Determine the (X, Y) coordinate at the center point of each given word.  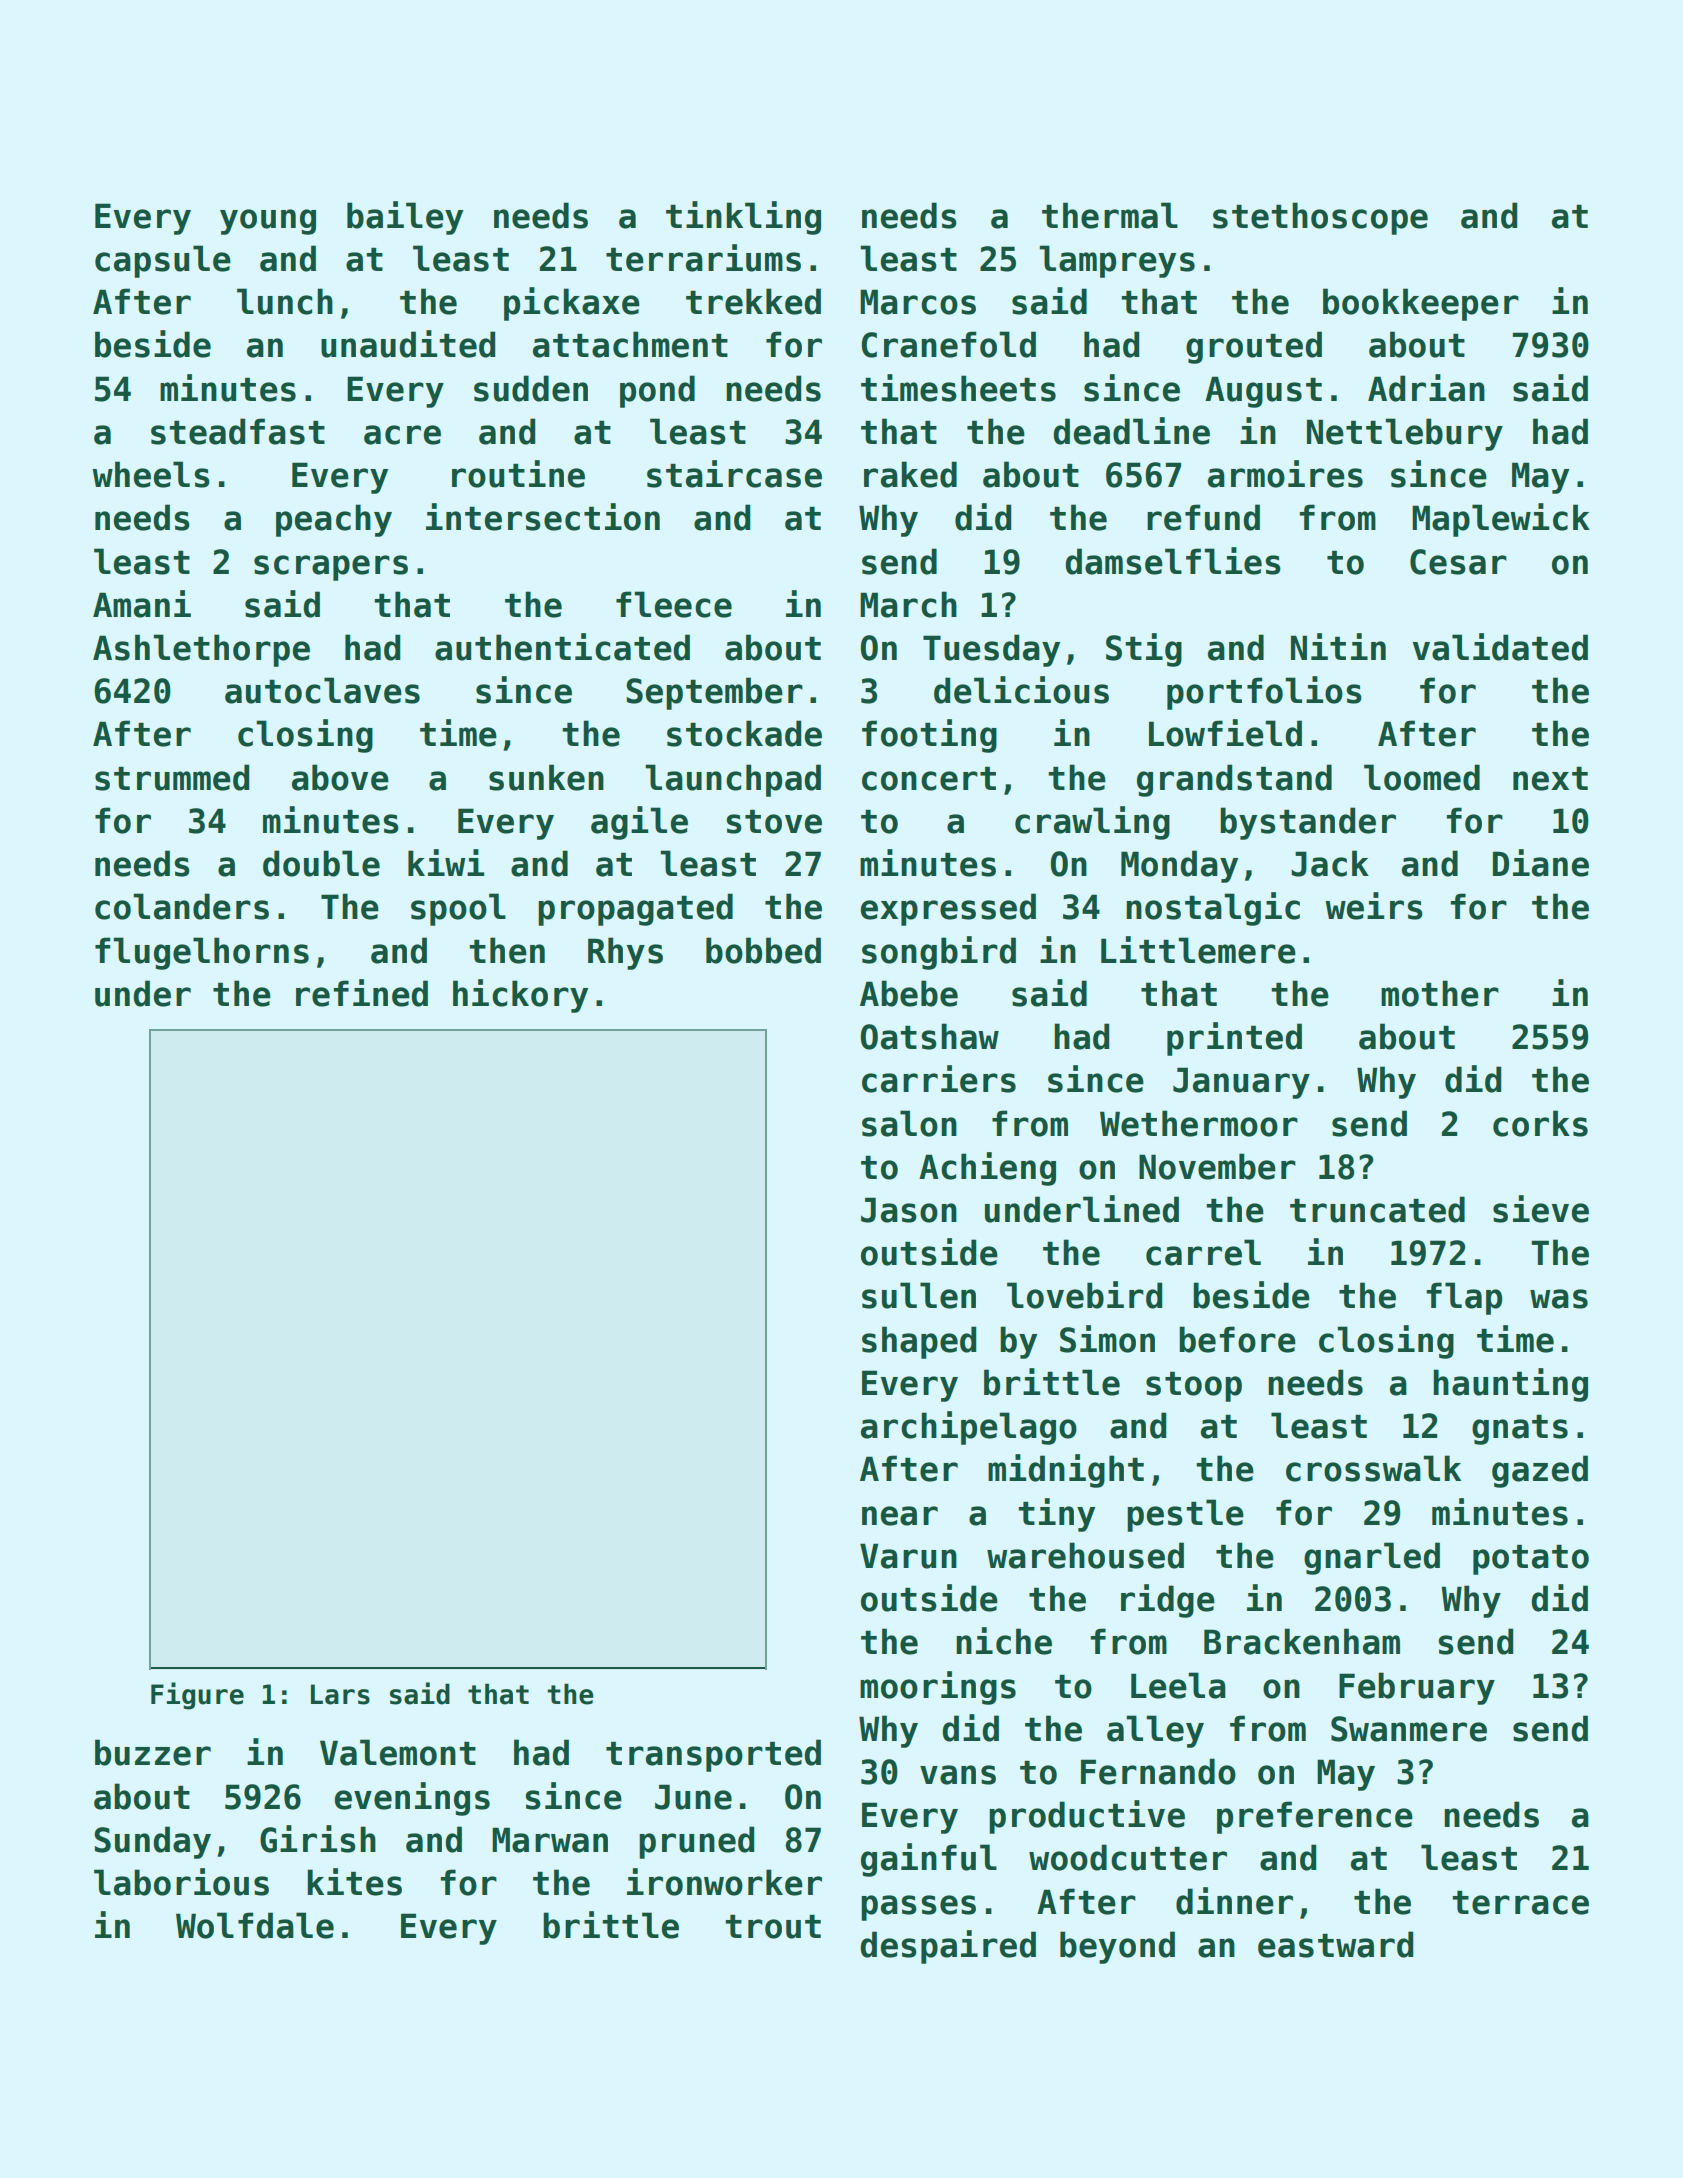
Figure (197, 1696)
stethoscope (1320, 218)
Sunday (152, 1842)
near (900, 1516)
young (268, 222)
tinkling (743, 218)
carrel (1203, 1252)
